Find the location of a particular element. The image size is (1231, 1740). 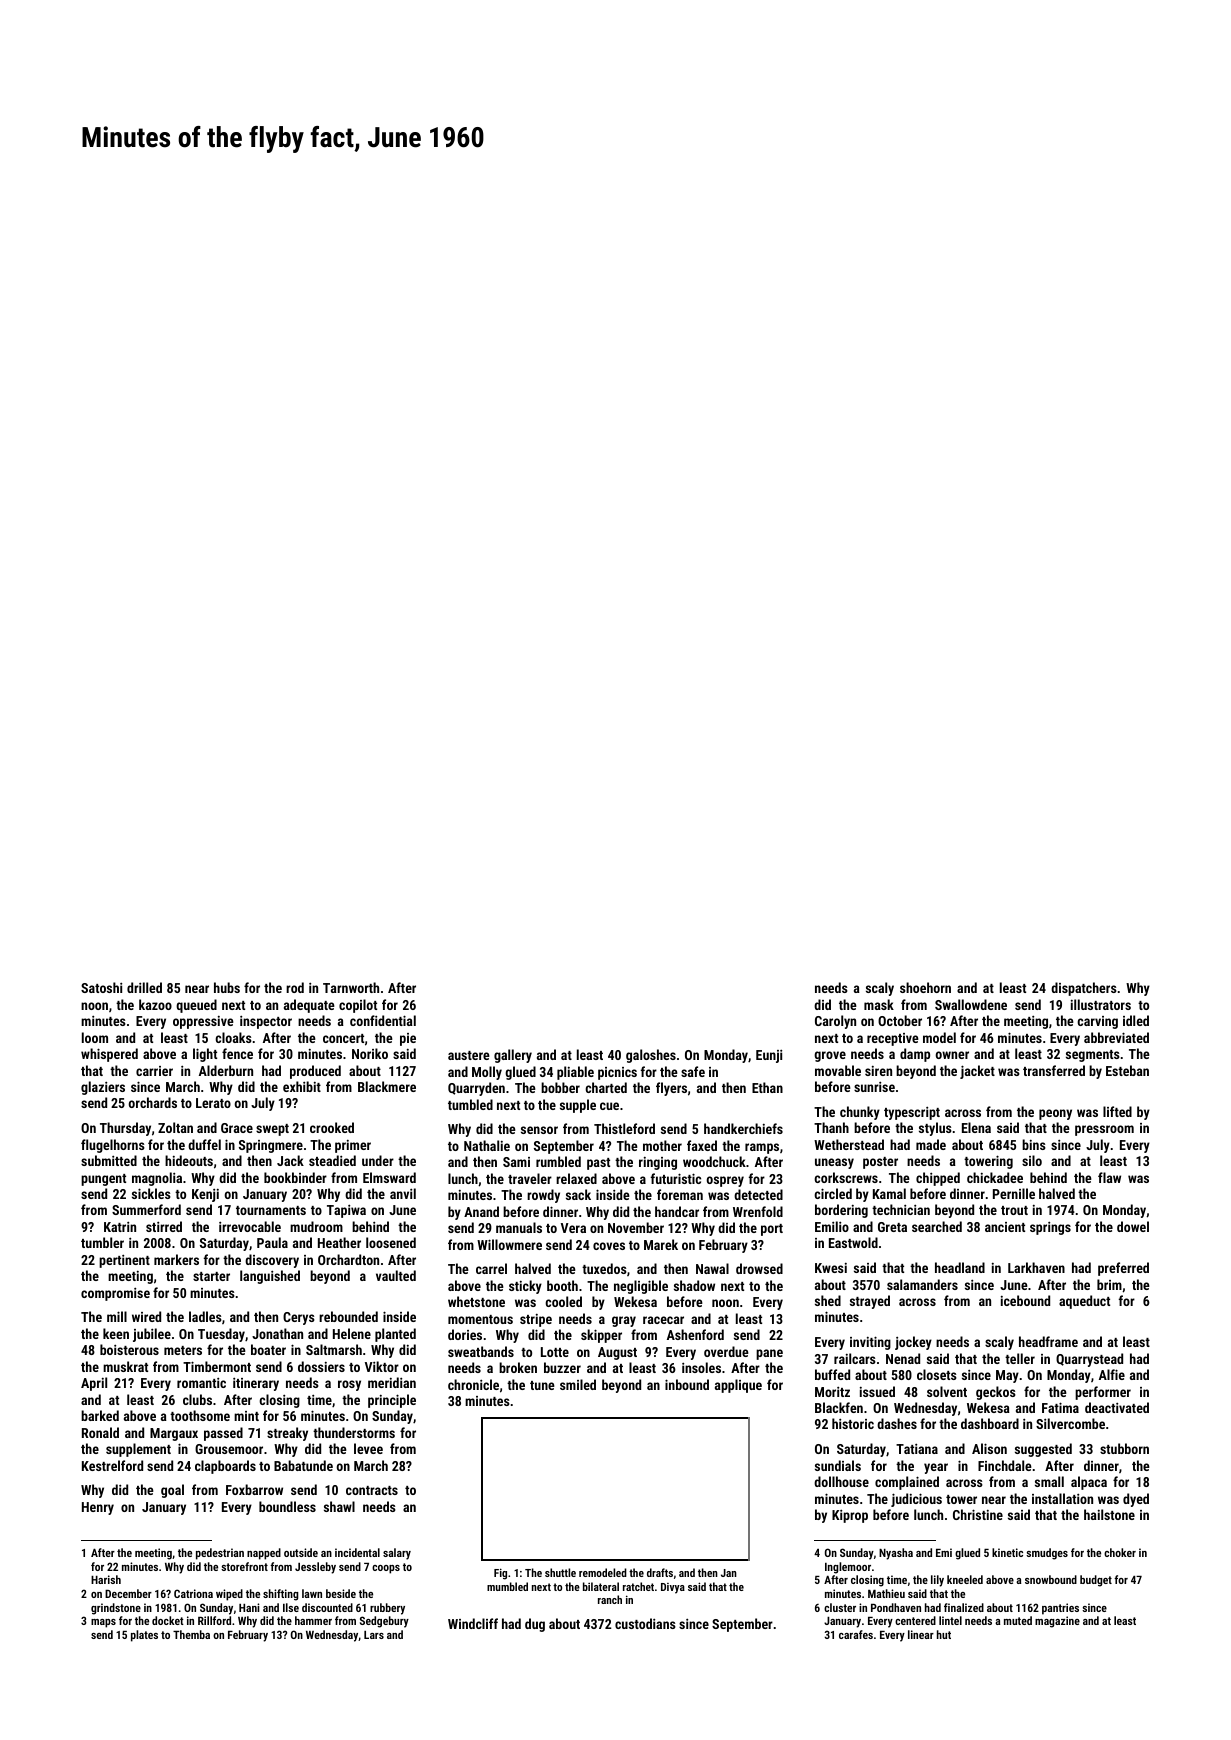

solvent is located at coordinates (947, 1391).
